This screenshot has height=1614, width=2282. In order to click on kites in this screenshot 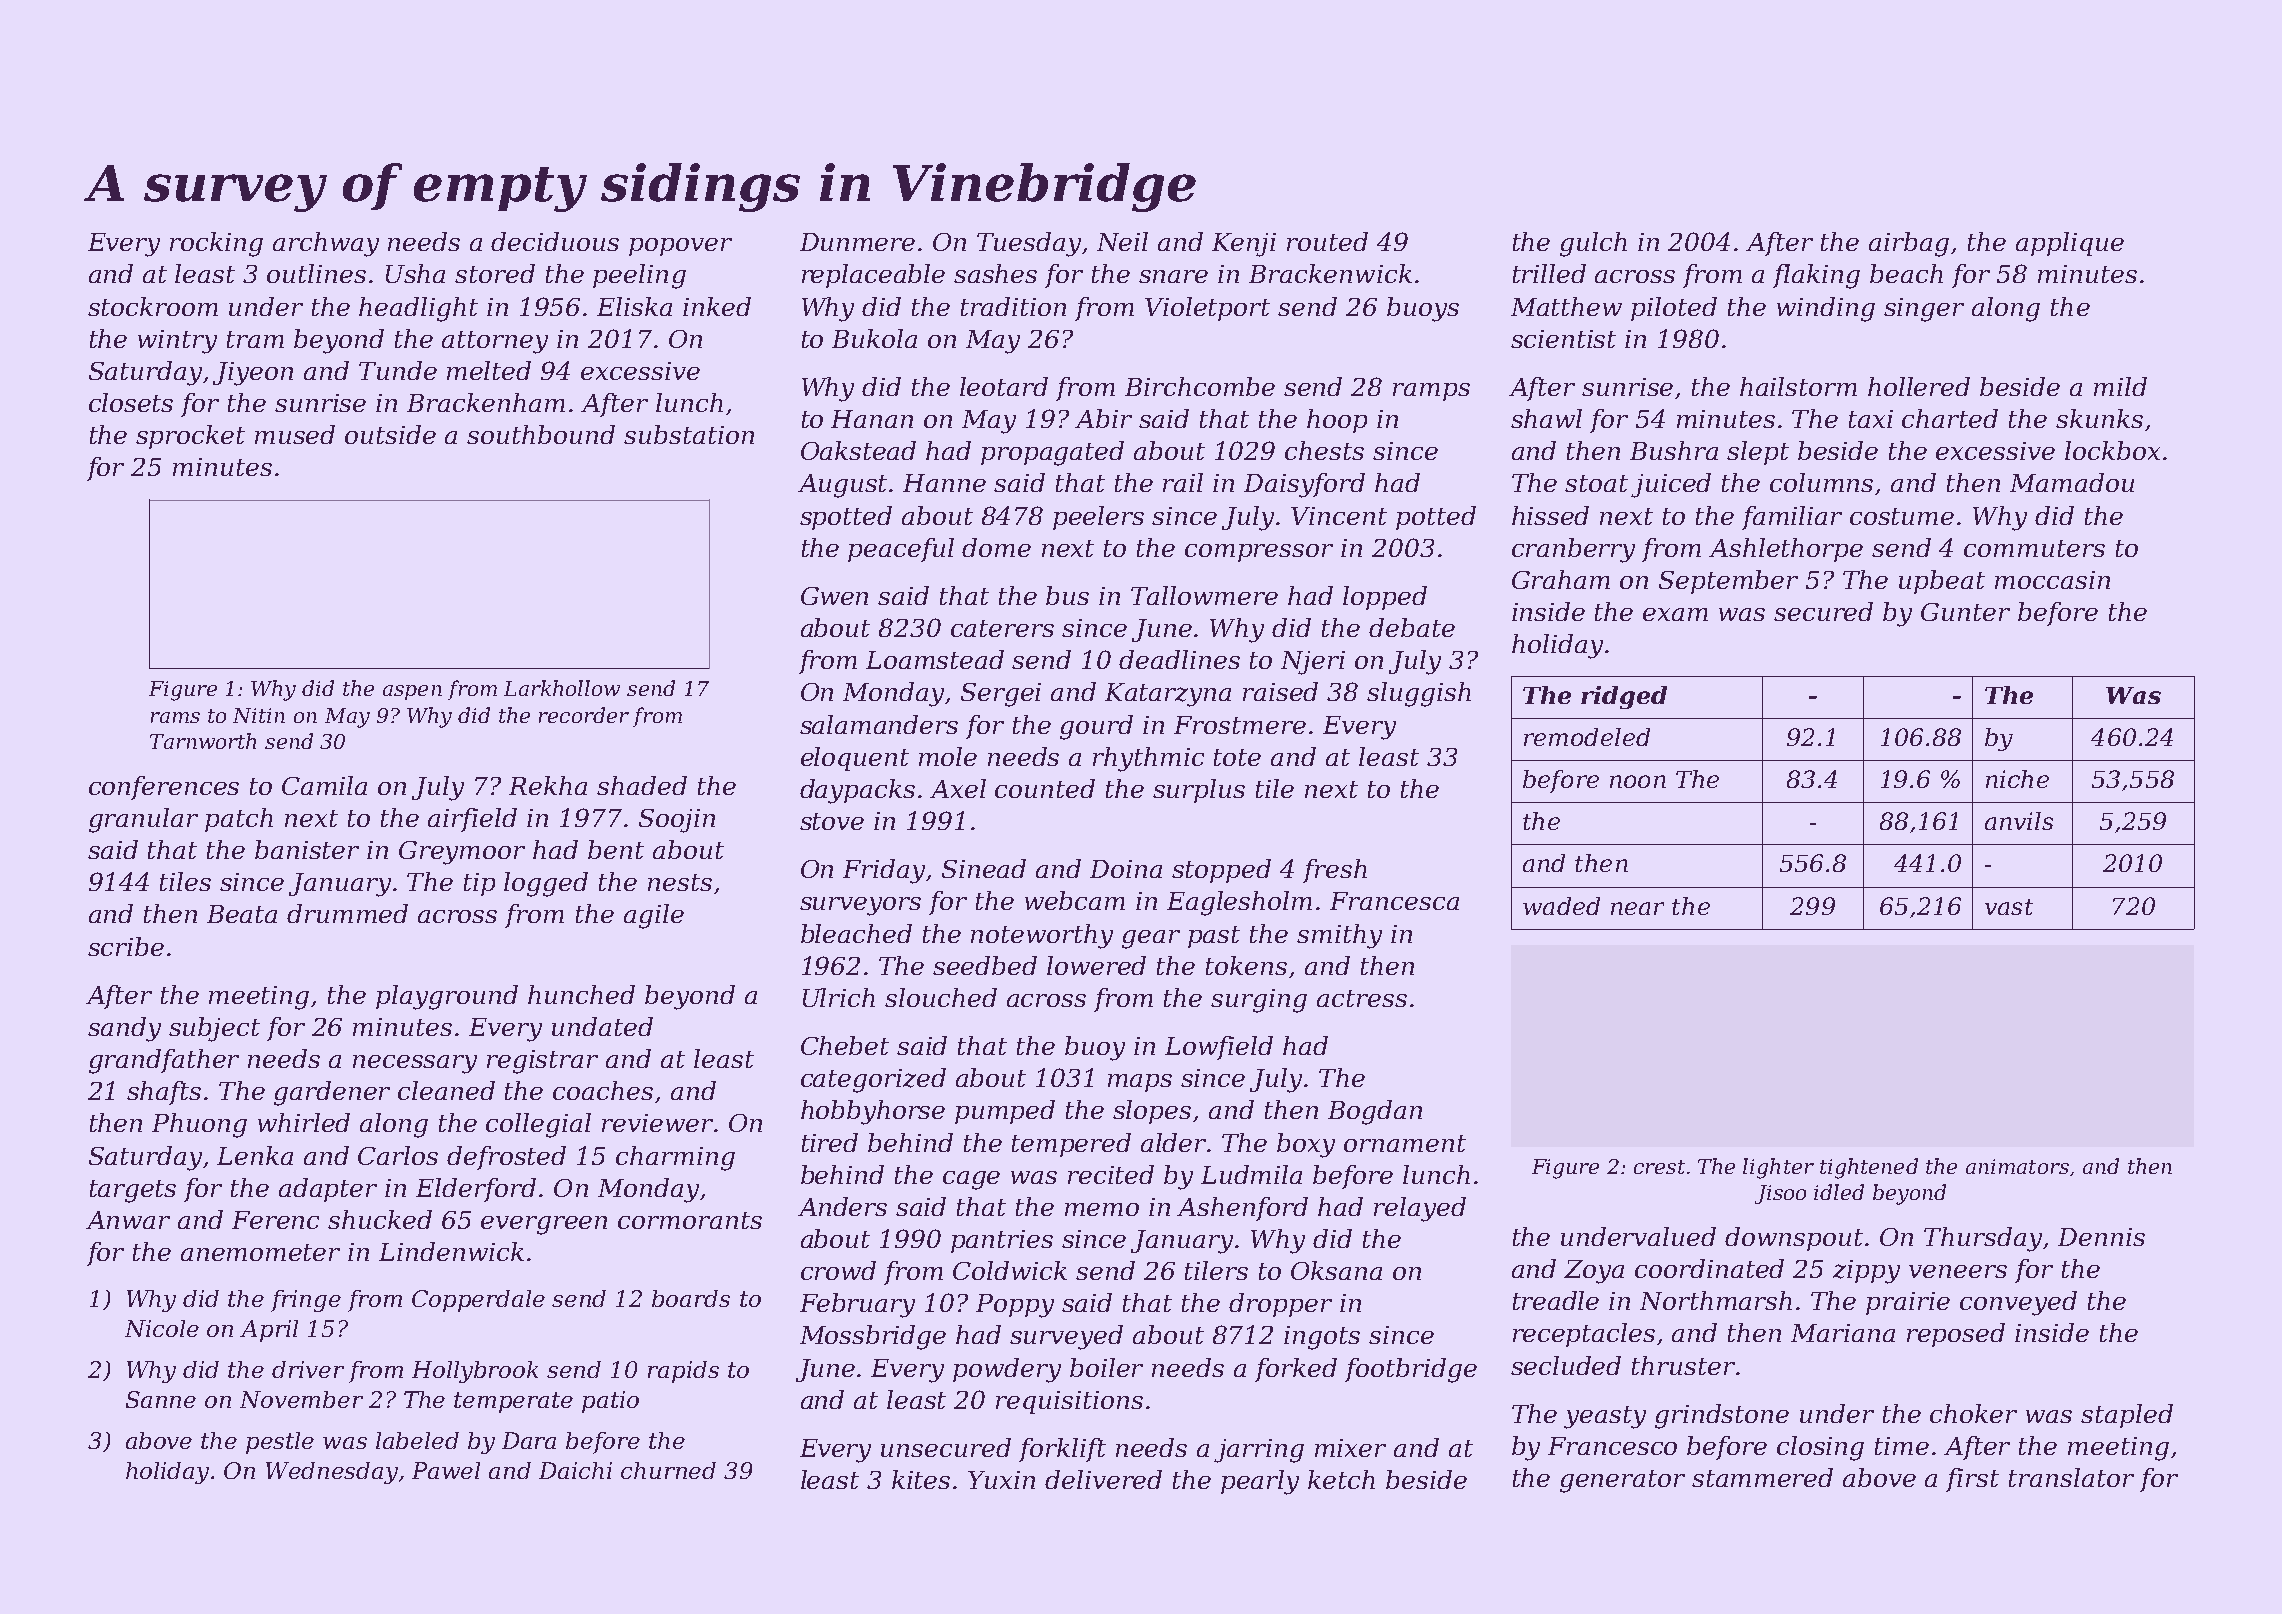, I will do `click(921, 1479)`.
